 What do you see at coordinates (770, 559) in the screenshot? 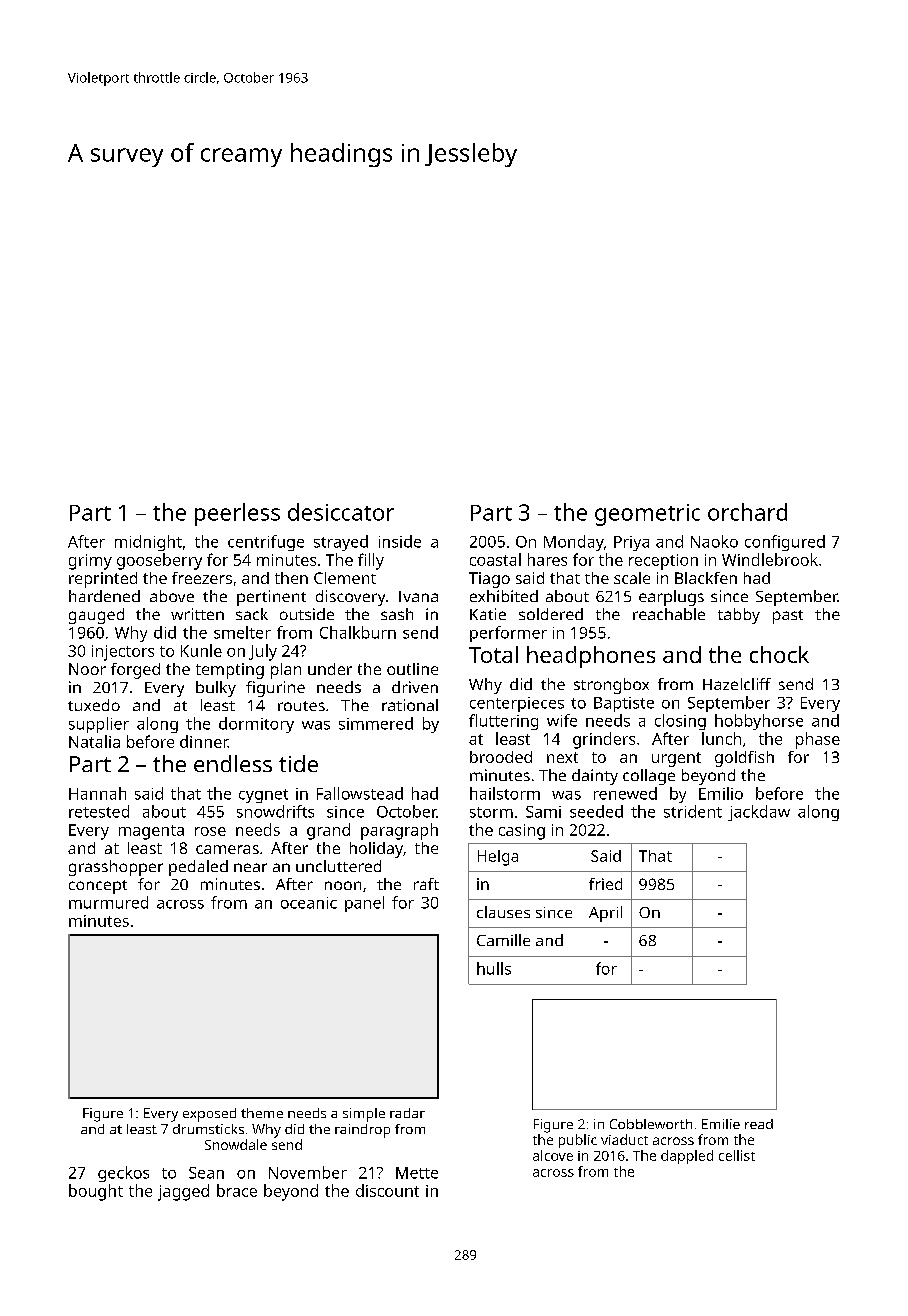
I see `Windlebrook` at bounding box center [770, 559].
